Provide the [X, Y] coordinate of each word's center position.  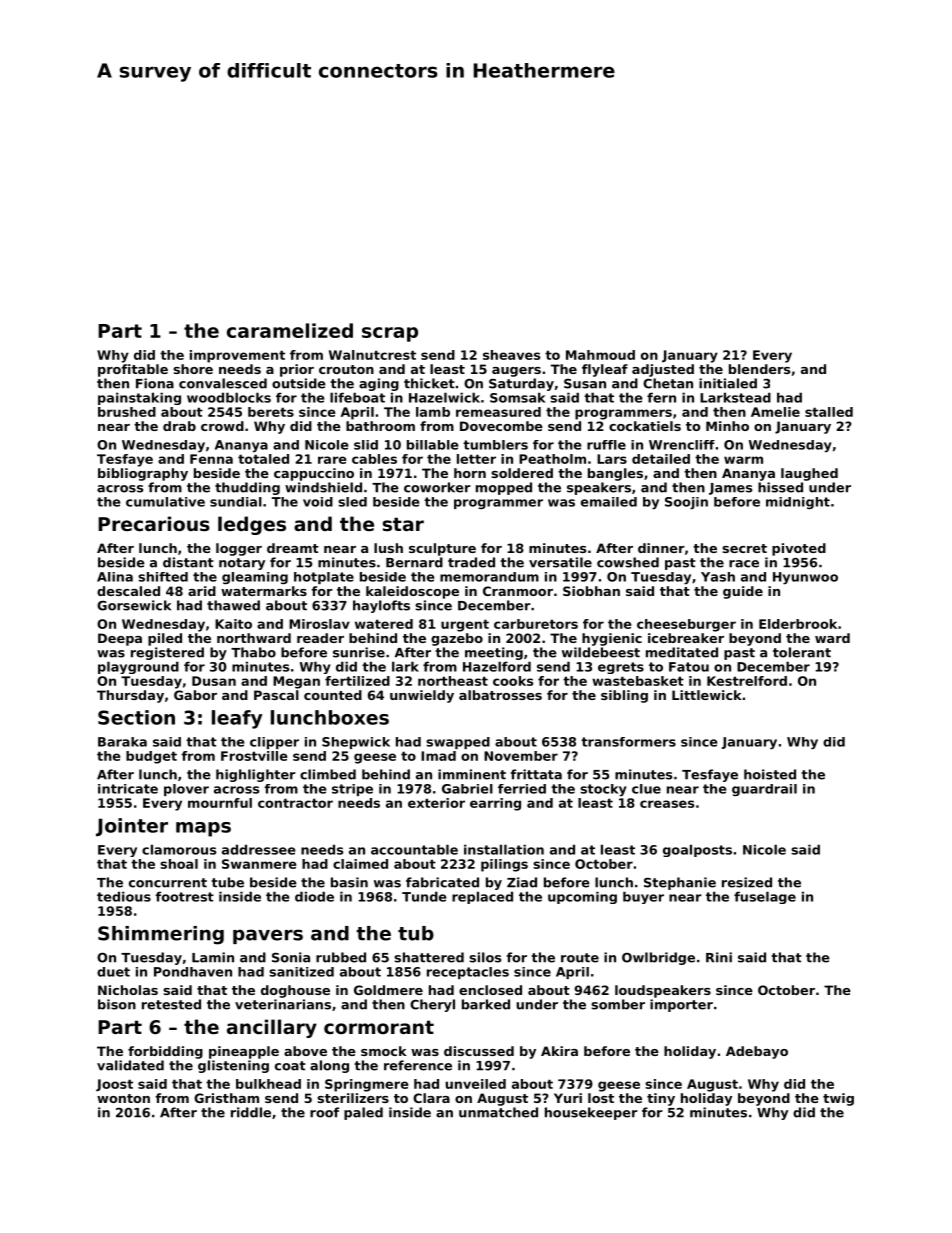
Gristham [226, 1098]
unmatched [498, 1112]
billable [432, 445]
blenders [759, 369]
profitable [133, 370]
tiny [661, 1099]
